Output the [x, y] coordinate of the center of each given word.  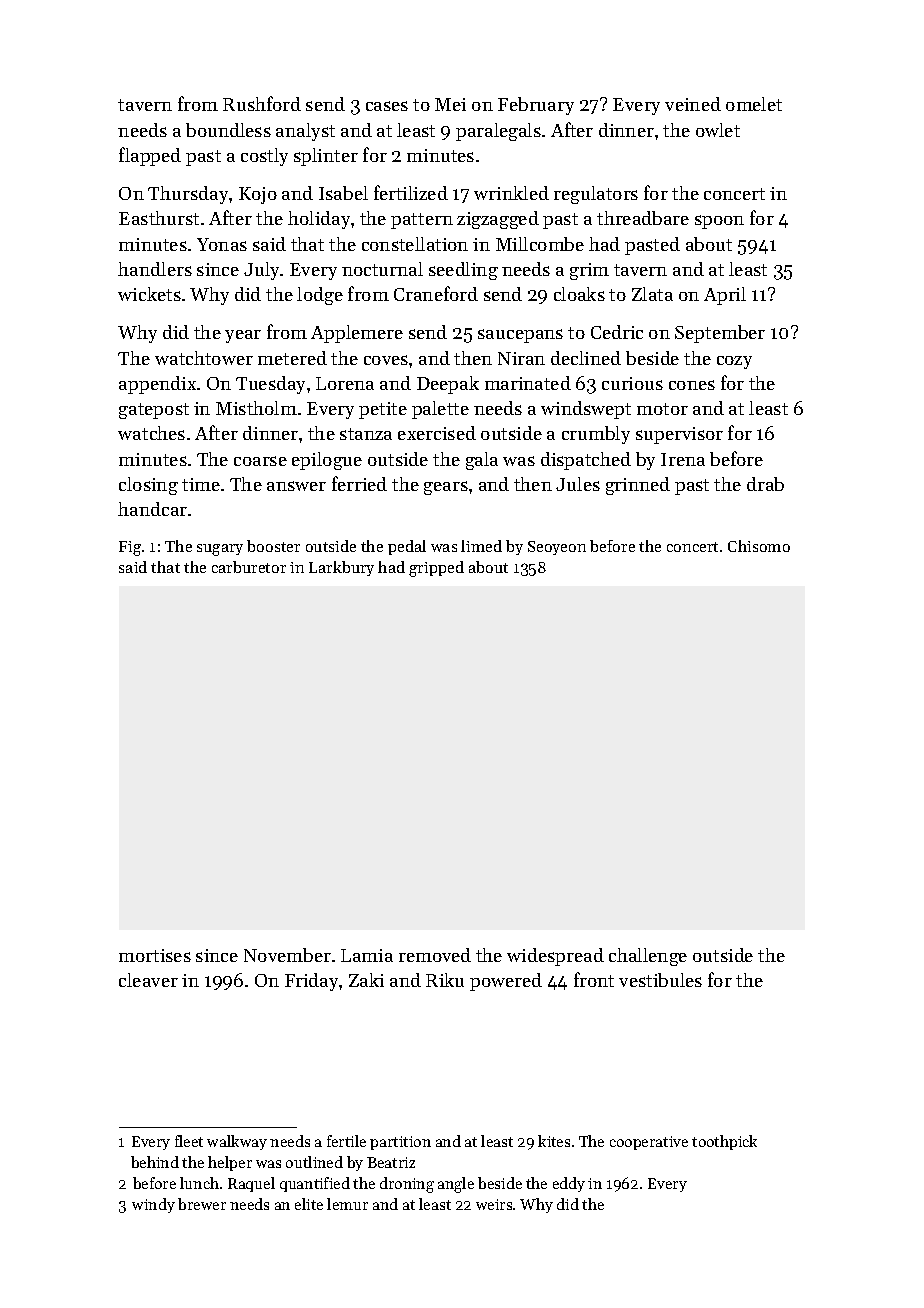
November [287, 955]
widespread [555, 957]
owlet [718, 130]
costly [264, 157]
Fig [130, 548]
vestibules [660, 980]
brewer [202, 1204]
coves [386, 360]
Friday [311, 982]
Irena [683, 459]
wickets [149, 294]
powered [506, 982]
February [536, 106]
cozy [734, 362]
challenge [648, 957]
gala [482, 461]
